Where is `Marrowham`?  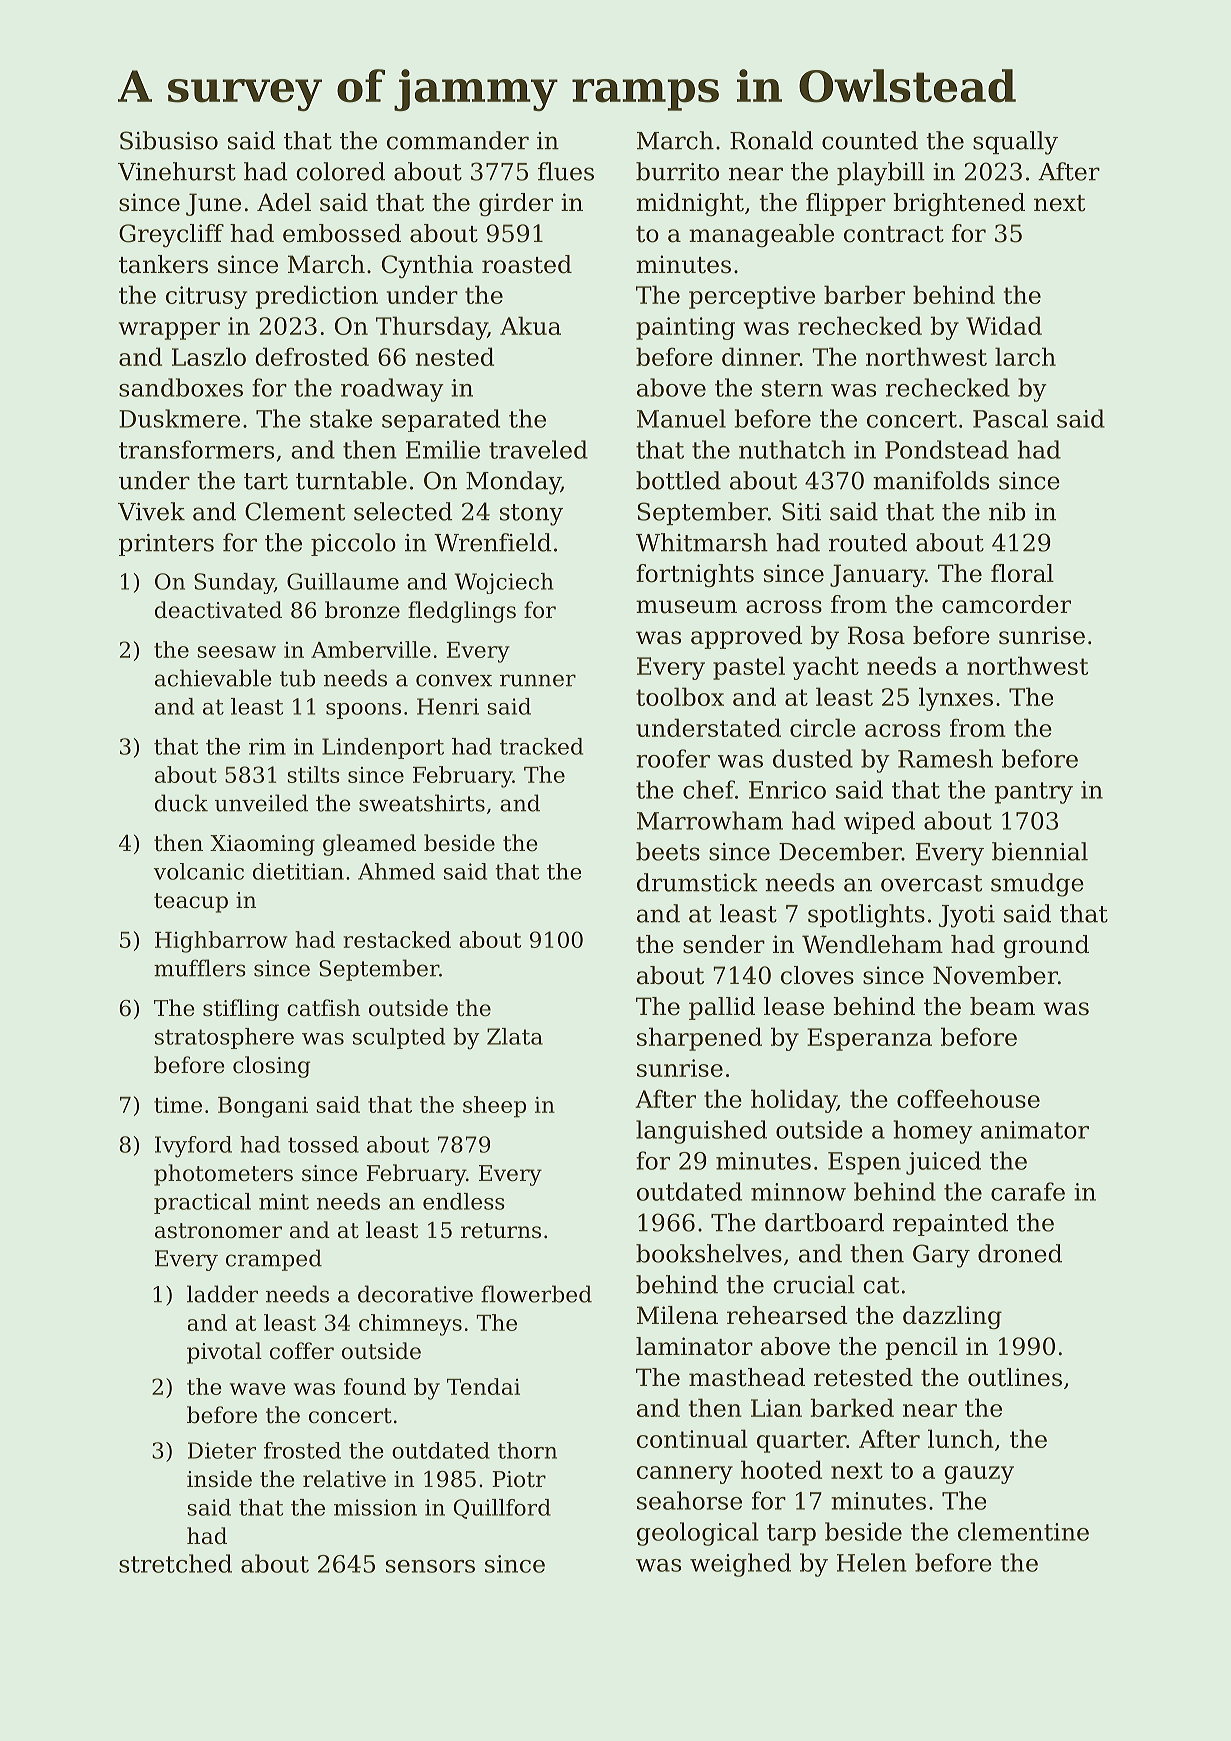 Marrowham is located at coordinates (710, 820).
